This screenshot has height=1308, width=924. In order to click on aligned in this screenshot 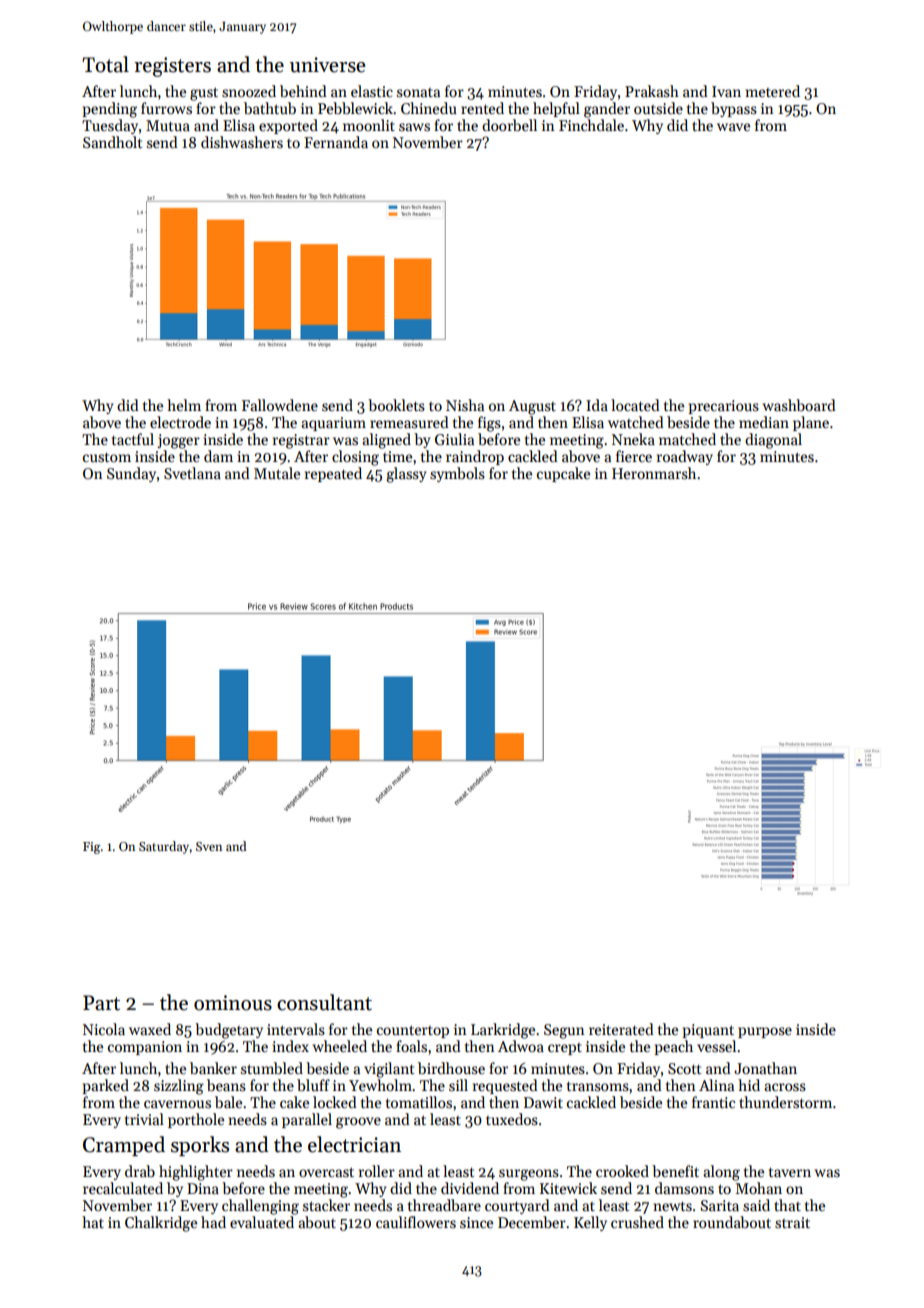, I will do `click(386, 441)`.
